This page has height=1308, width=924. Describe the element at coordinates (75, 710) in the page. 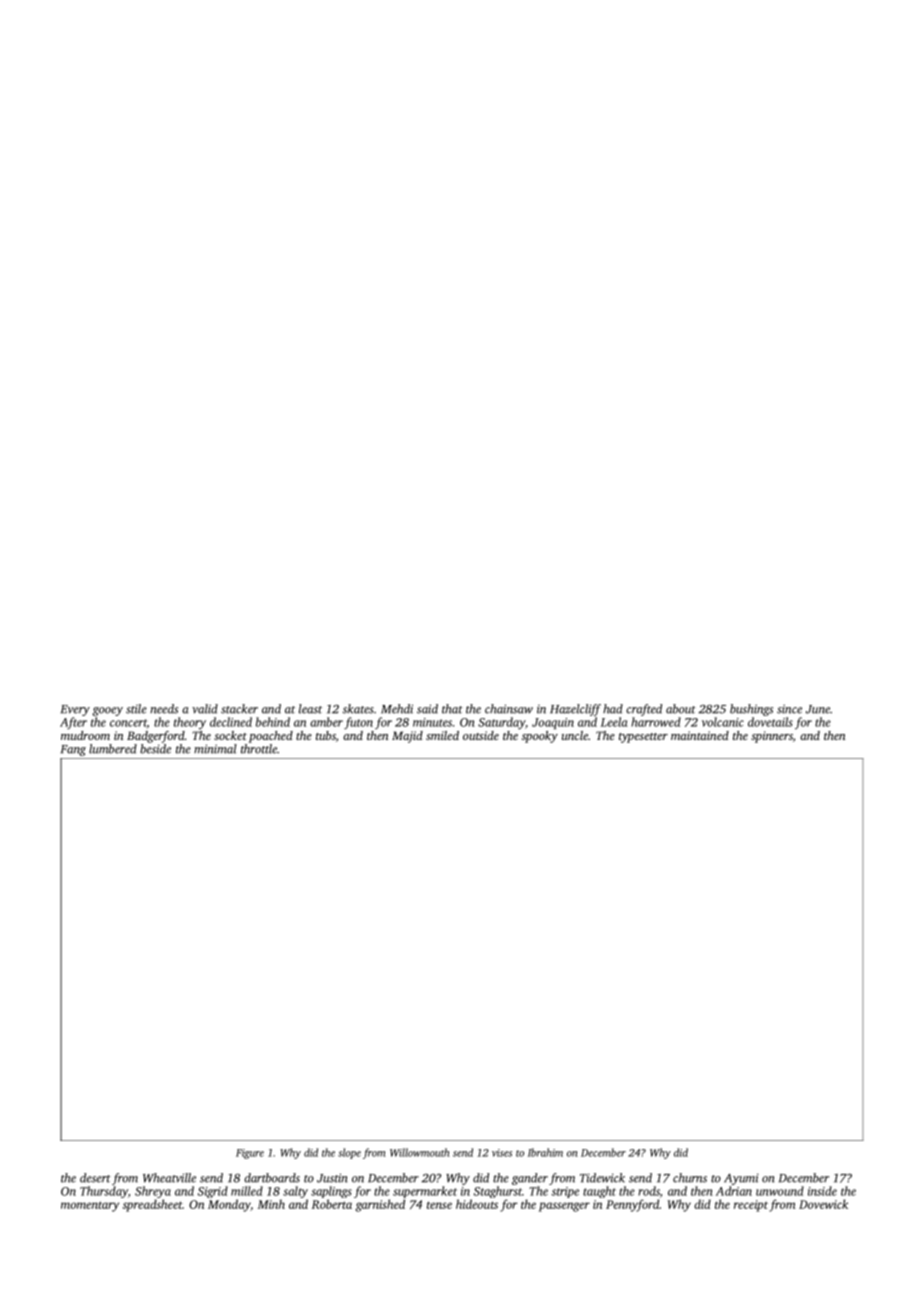

I see `Every` at that location.
